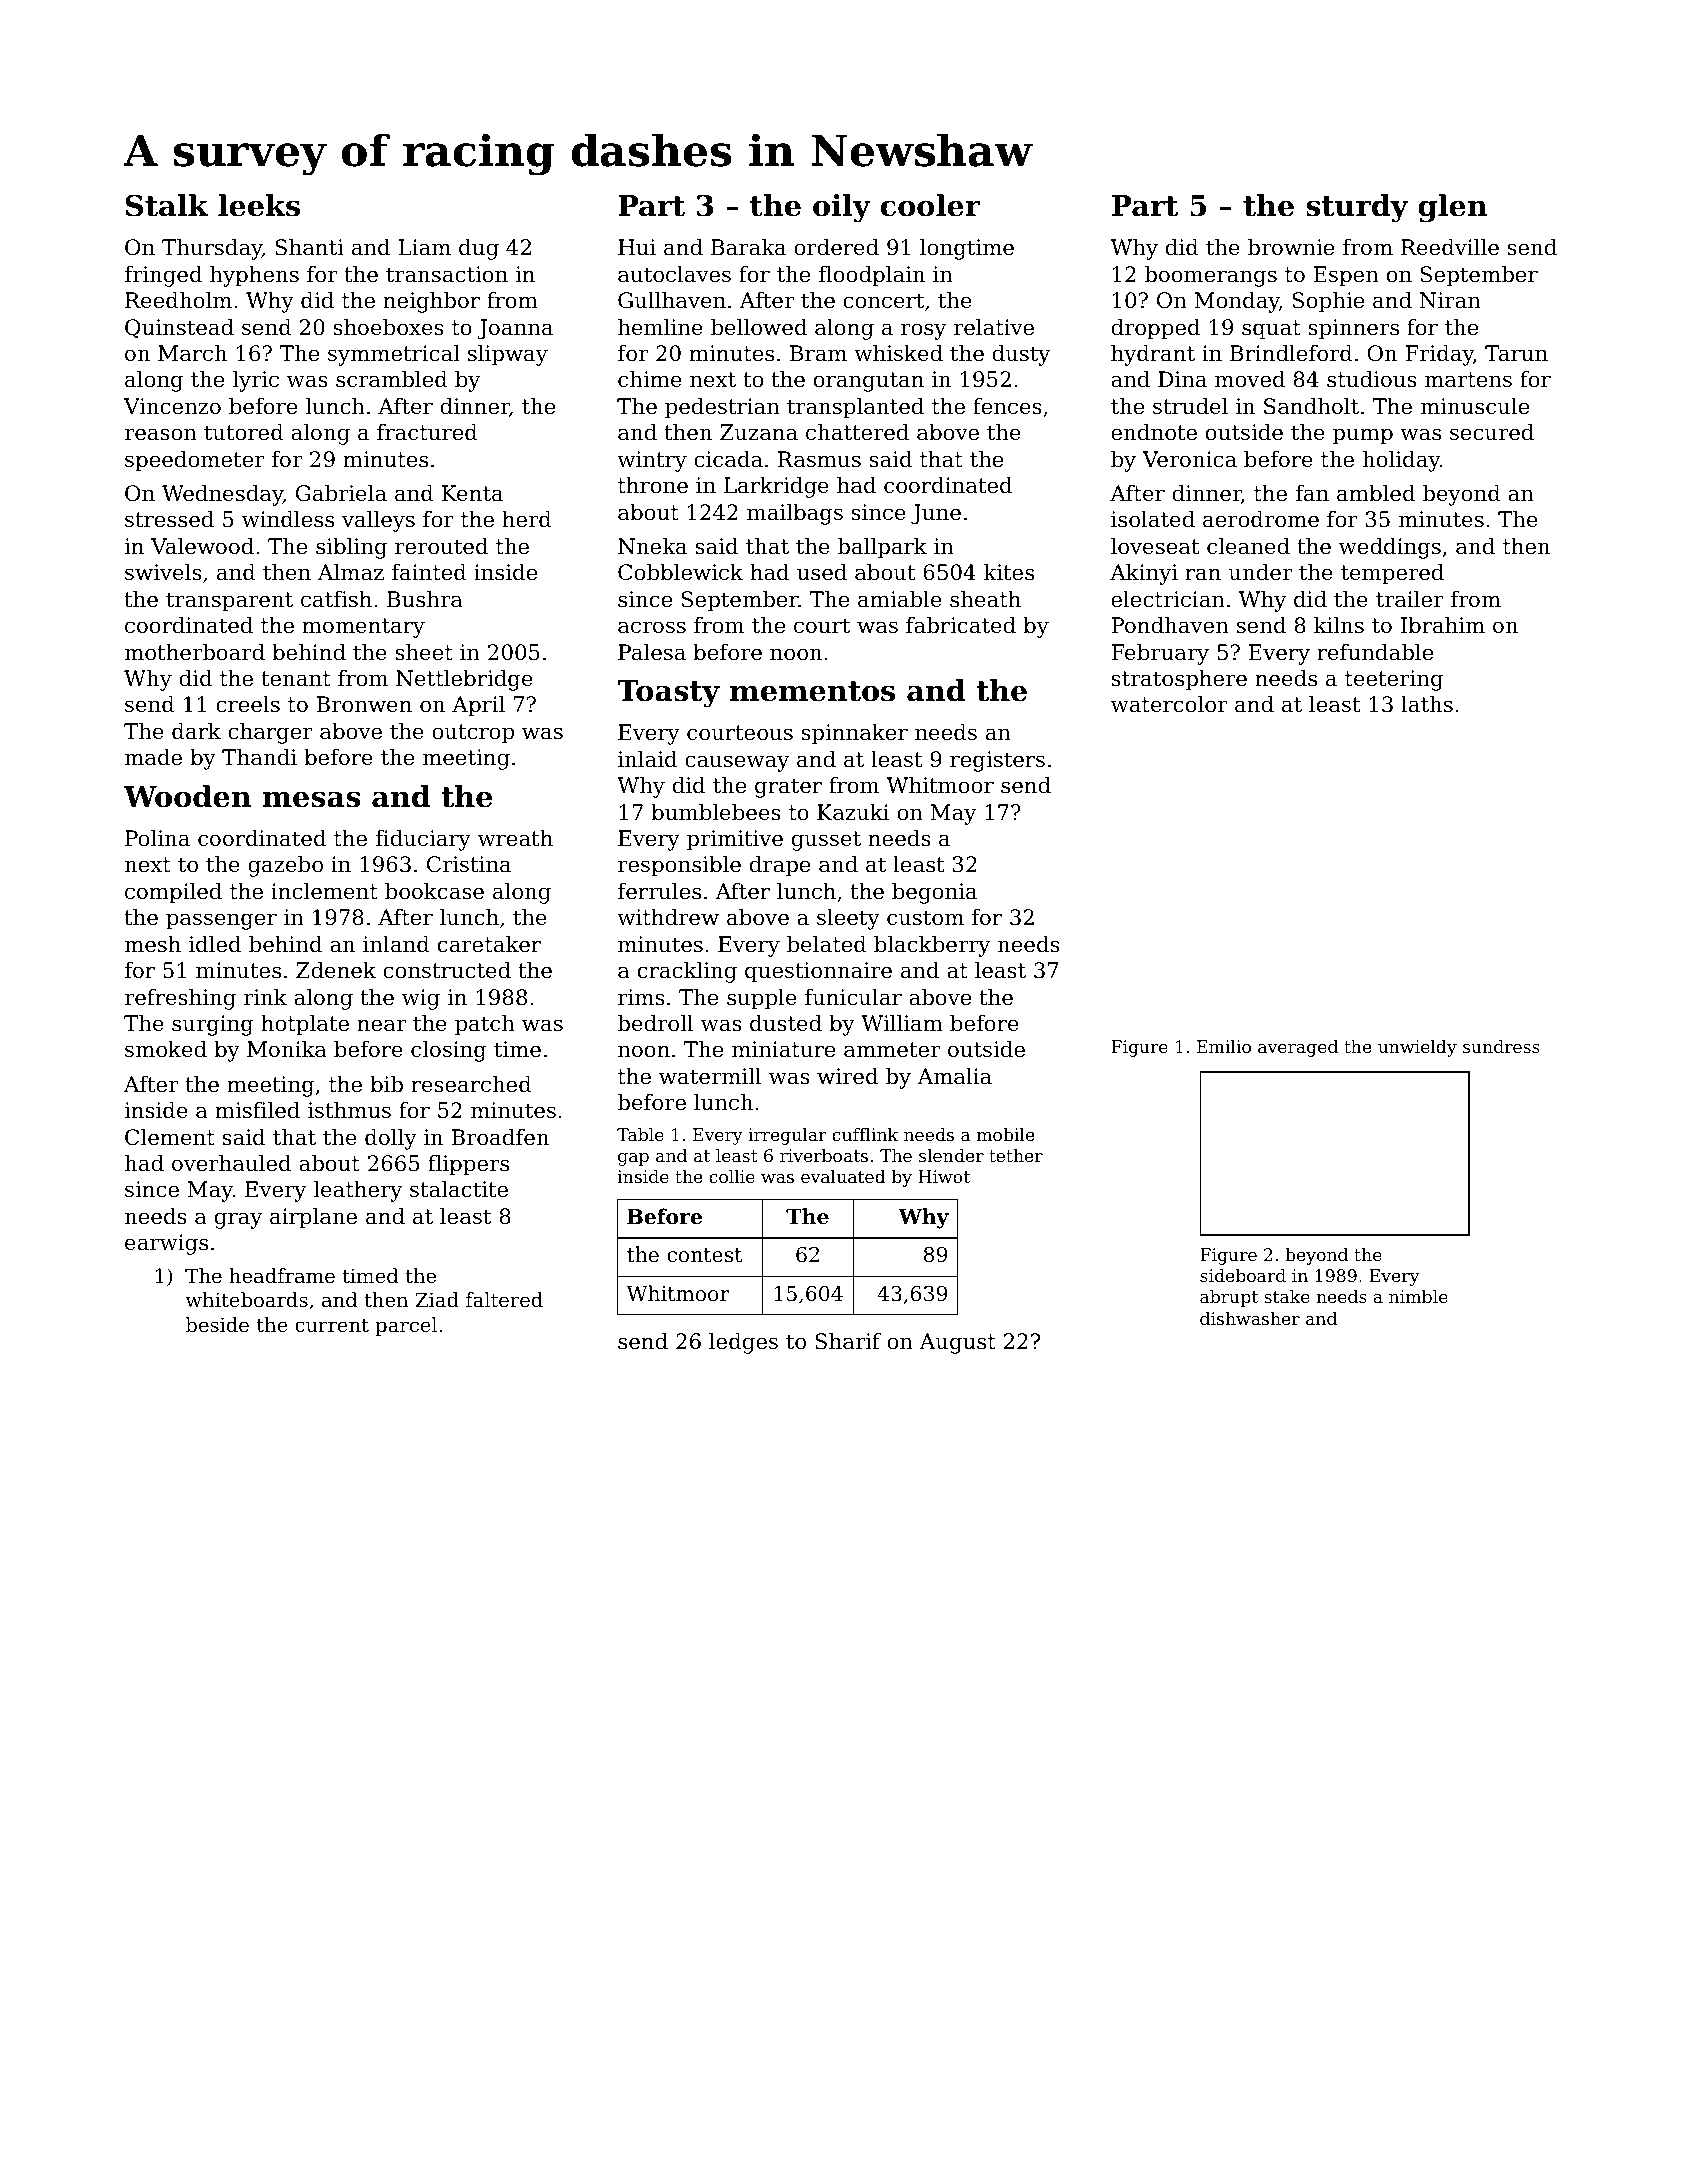  Describe the element at coordinates (166, 1049) in the page. I see `smoked` at that location.
